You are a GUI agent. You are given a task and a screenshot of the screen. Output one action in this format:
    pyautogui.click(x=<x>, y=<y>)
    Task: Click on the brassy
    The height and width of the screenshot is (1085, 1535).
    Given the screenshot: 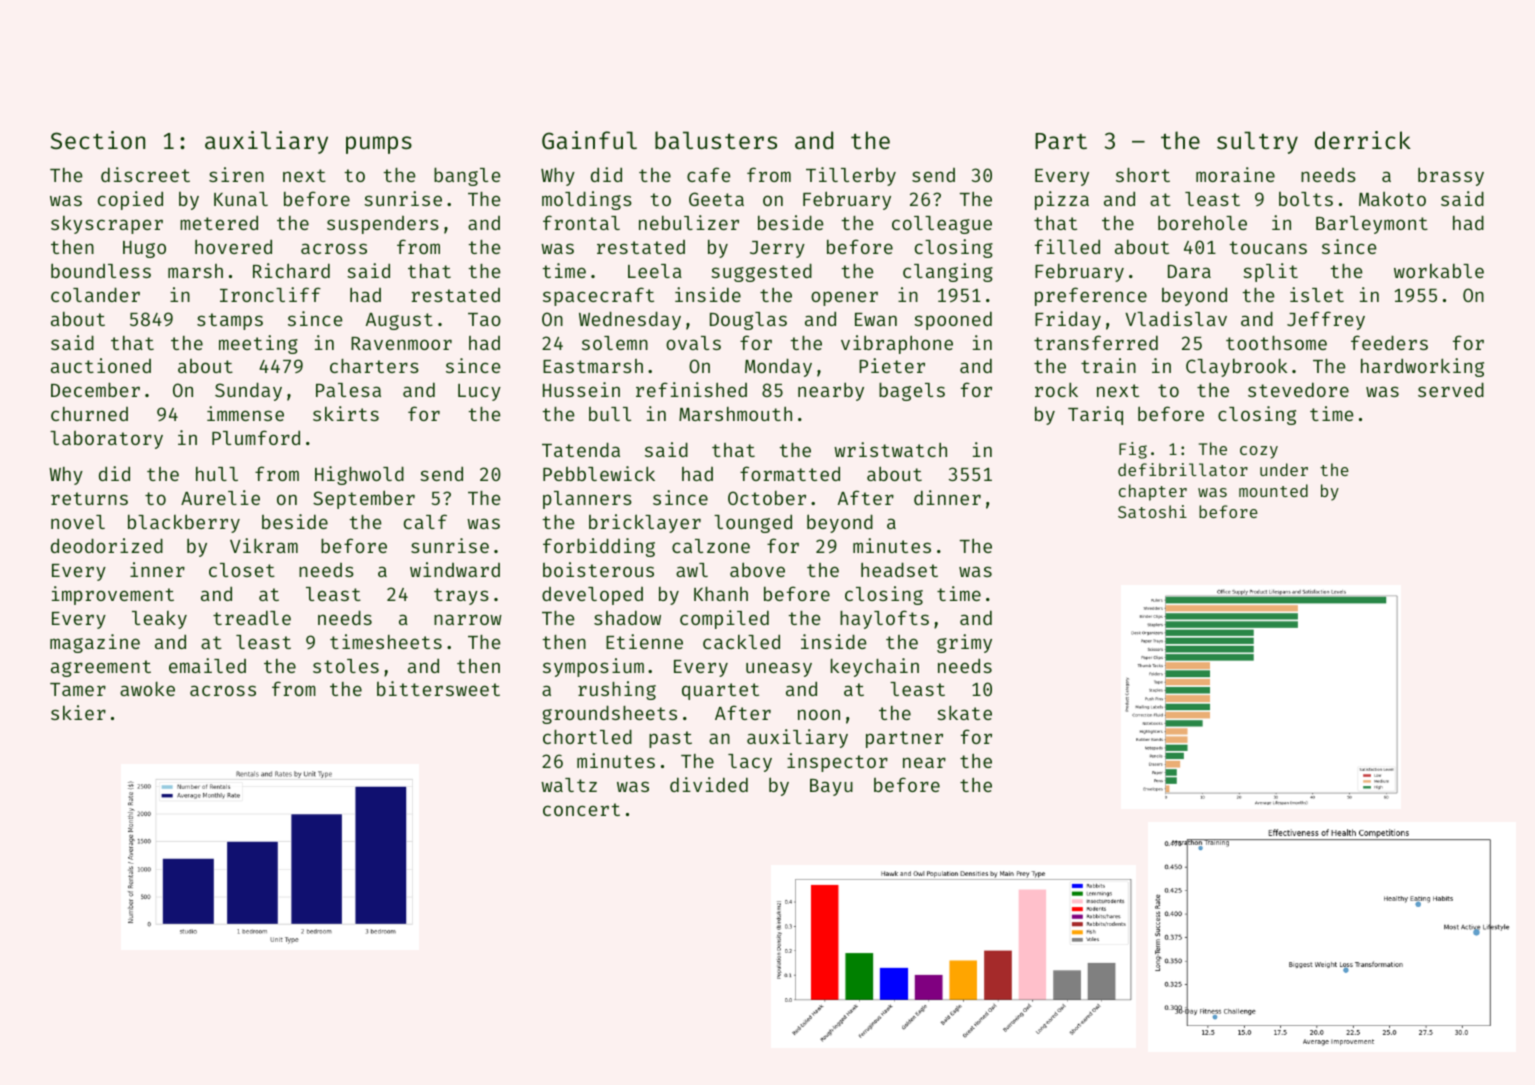 What is the action you would take?
    pyautogui.click(x=1451, y=176)
